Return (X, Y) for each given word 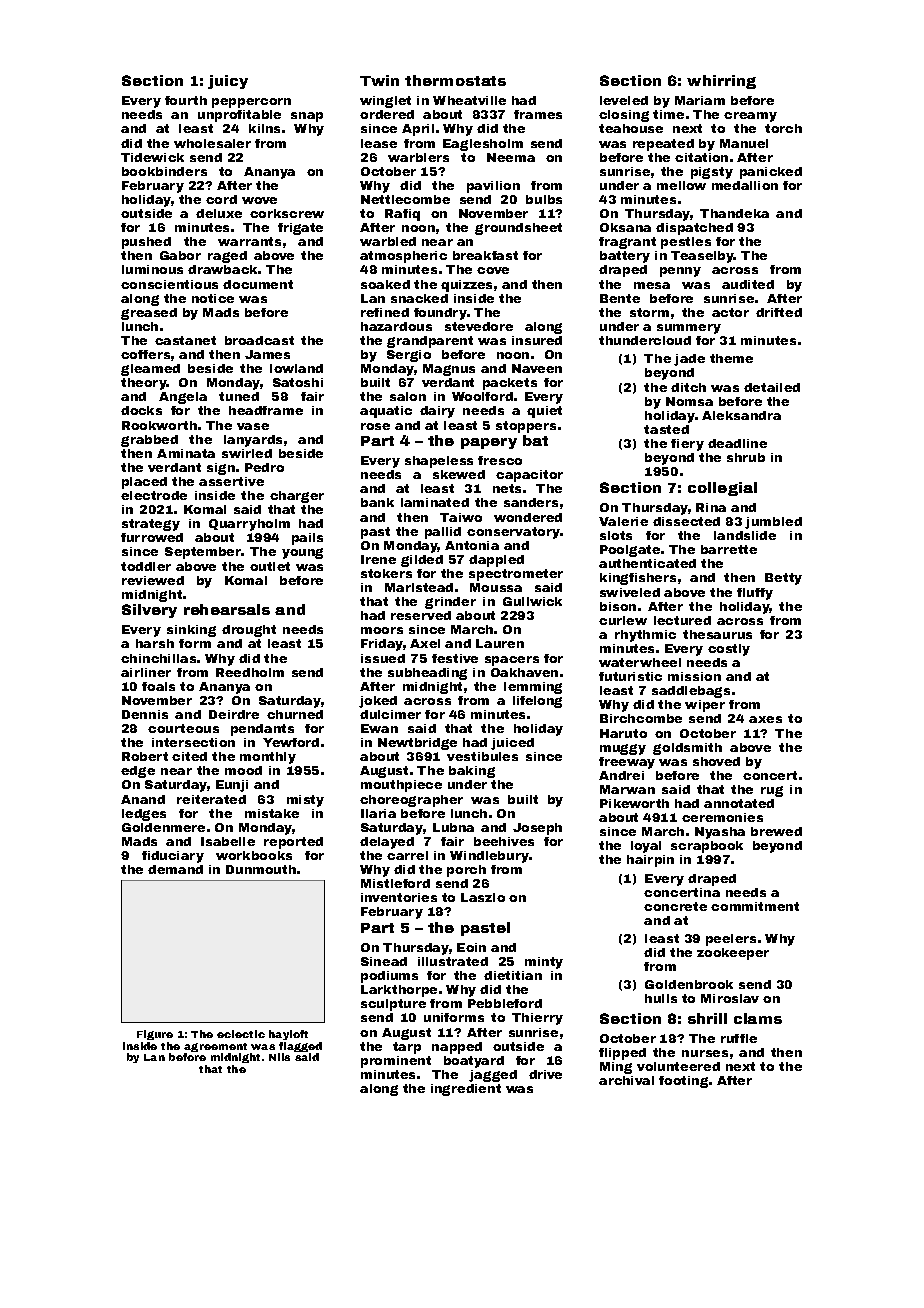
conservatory (513, 533)
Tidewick (152, 157)
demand (175, 869)
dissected (686, 521)
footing (683, 1082)
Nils (279, 1057)
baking (472, 772)
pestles (686, 243)
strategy (151, 525)
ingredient (466, 1090)
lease (379, 143)
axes (765, 719)
